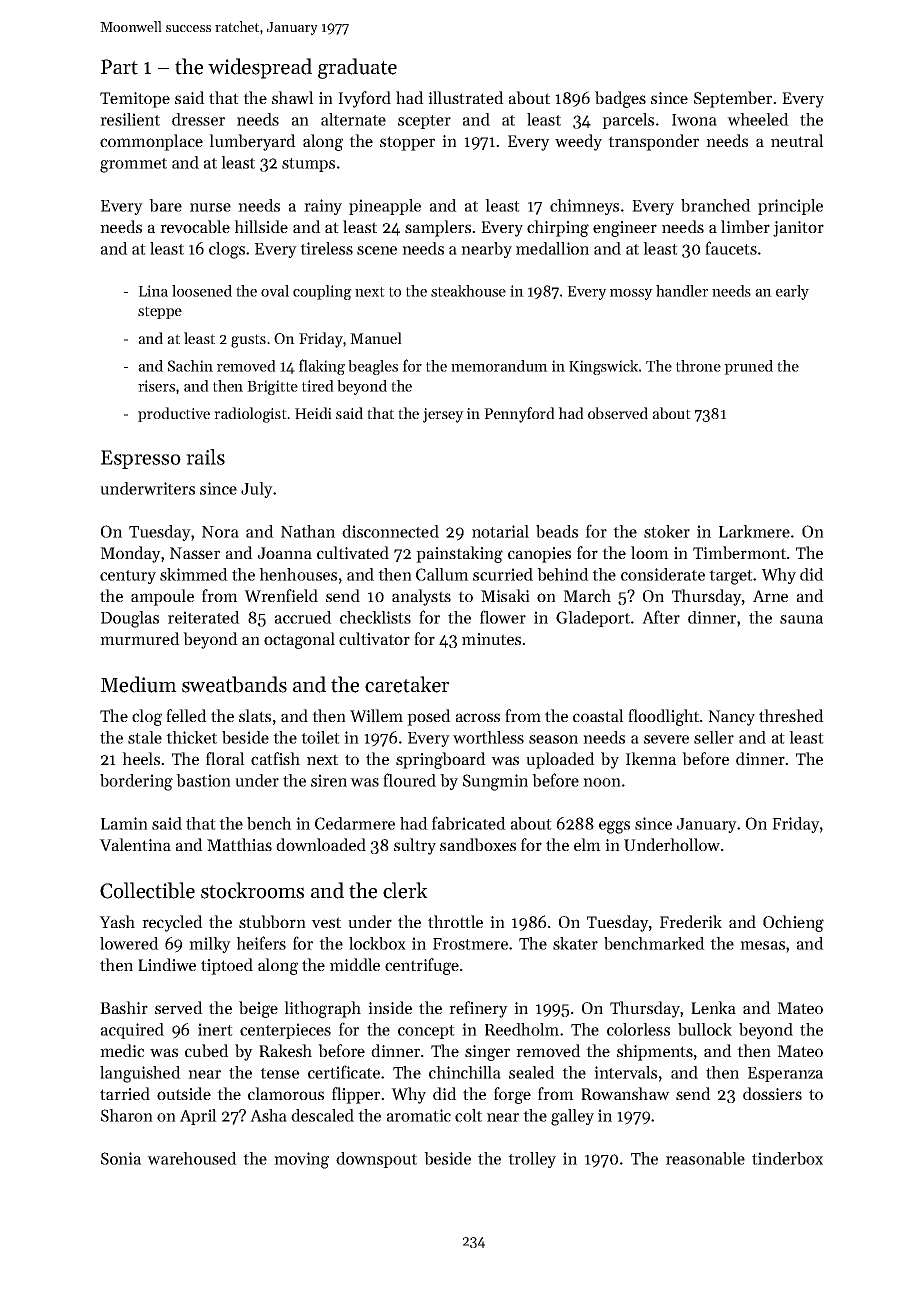  What do you see at coordinates (353, 119) in the document?
I see `alternate` at bounding box center [353, 119].
